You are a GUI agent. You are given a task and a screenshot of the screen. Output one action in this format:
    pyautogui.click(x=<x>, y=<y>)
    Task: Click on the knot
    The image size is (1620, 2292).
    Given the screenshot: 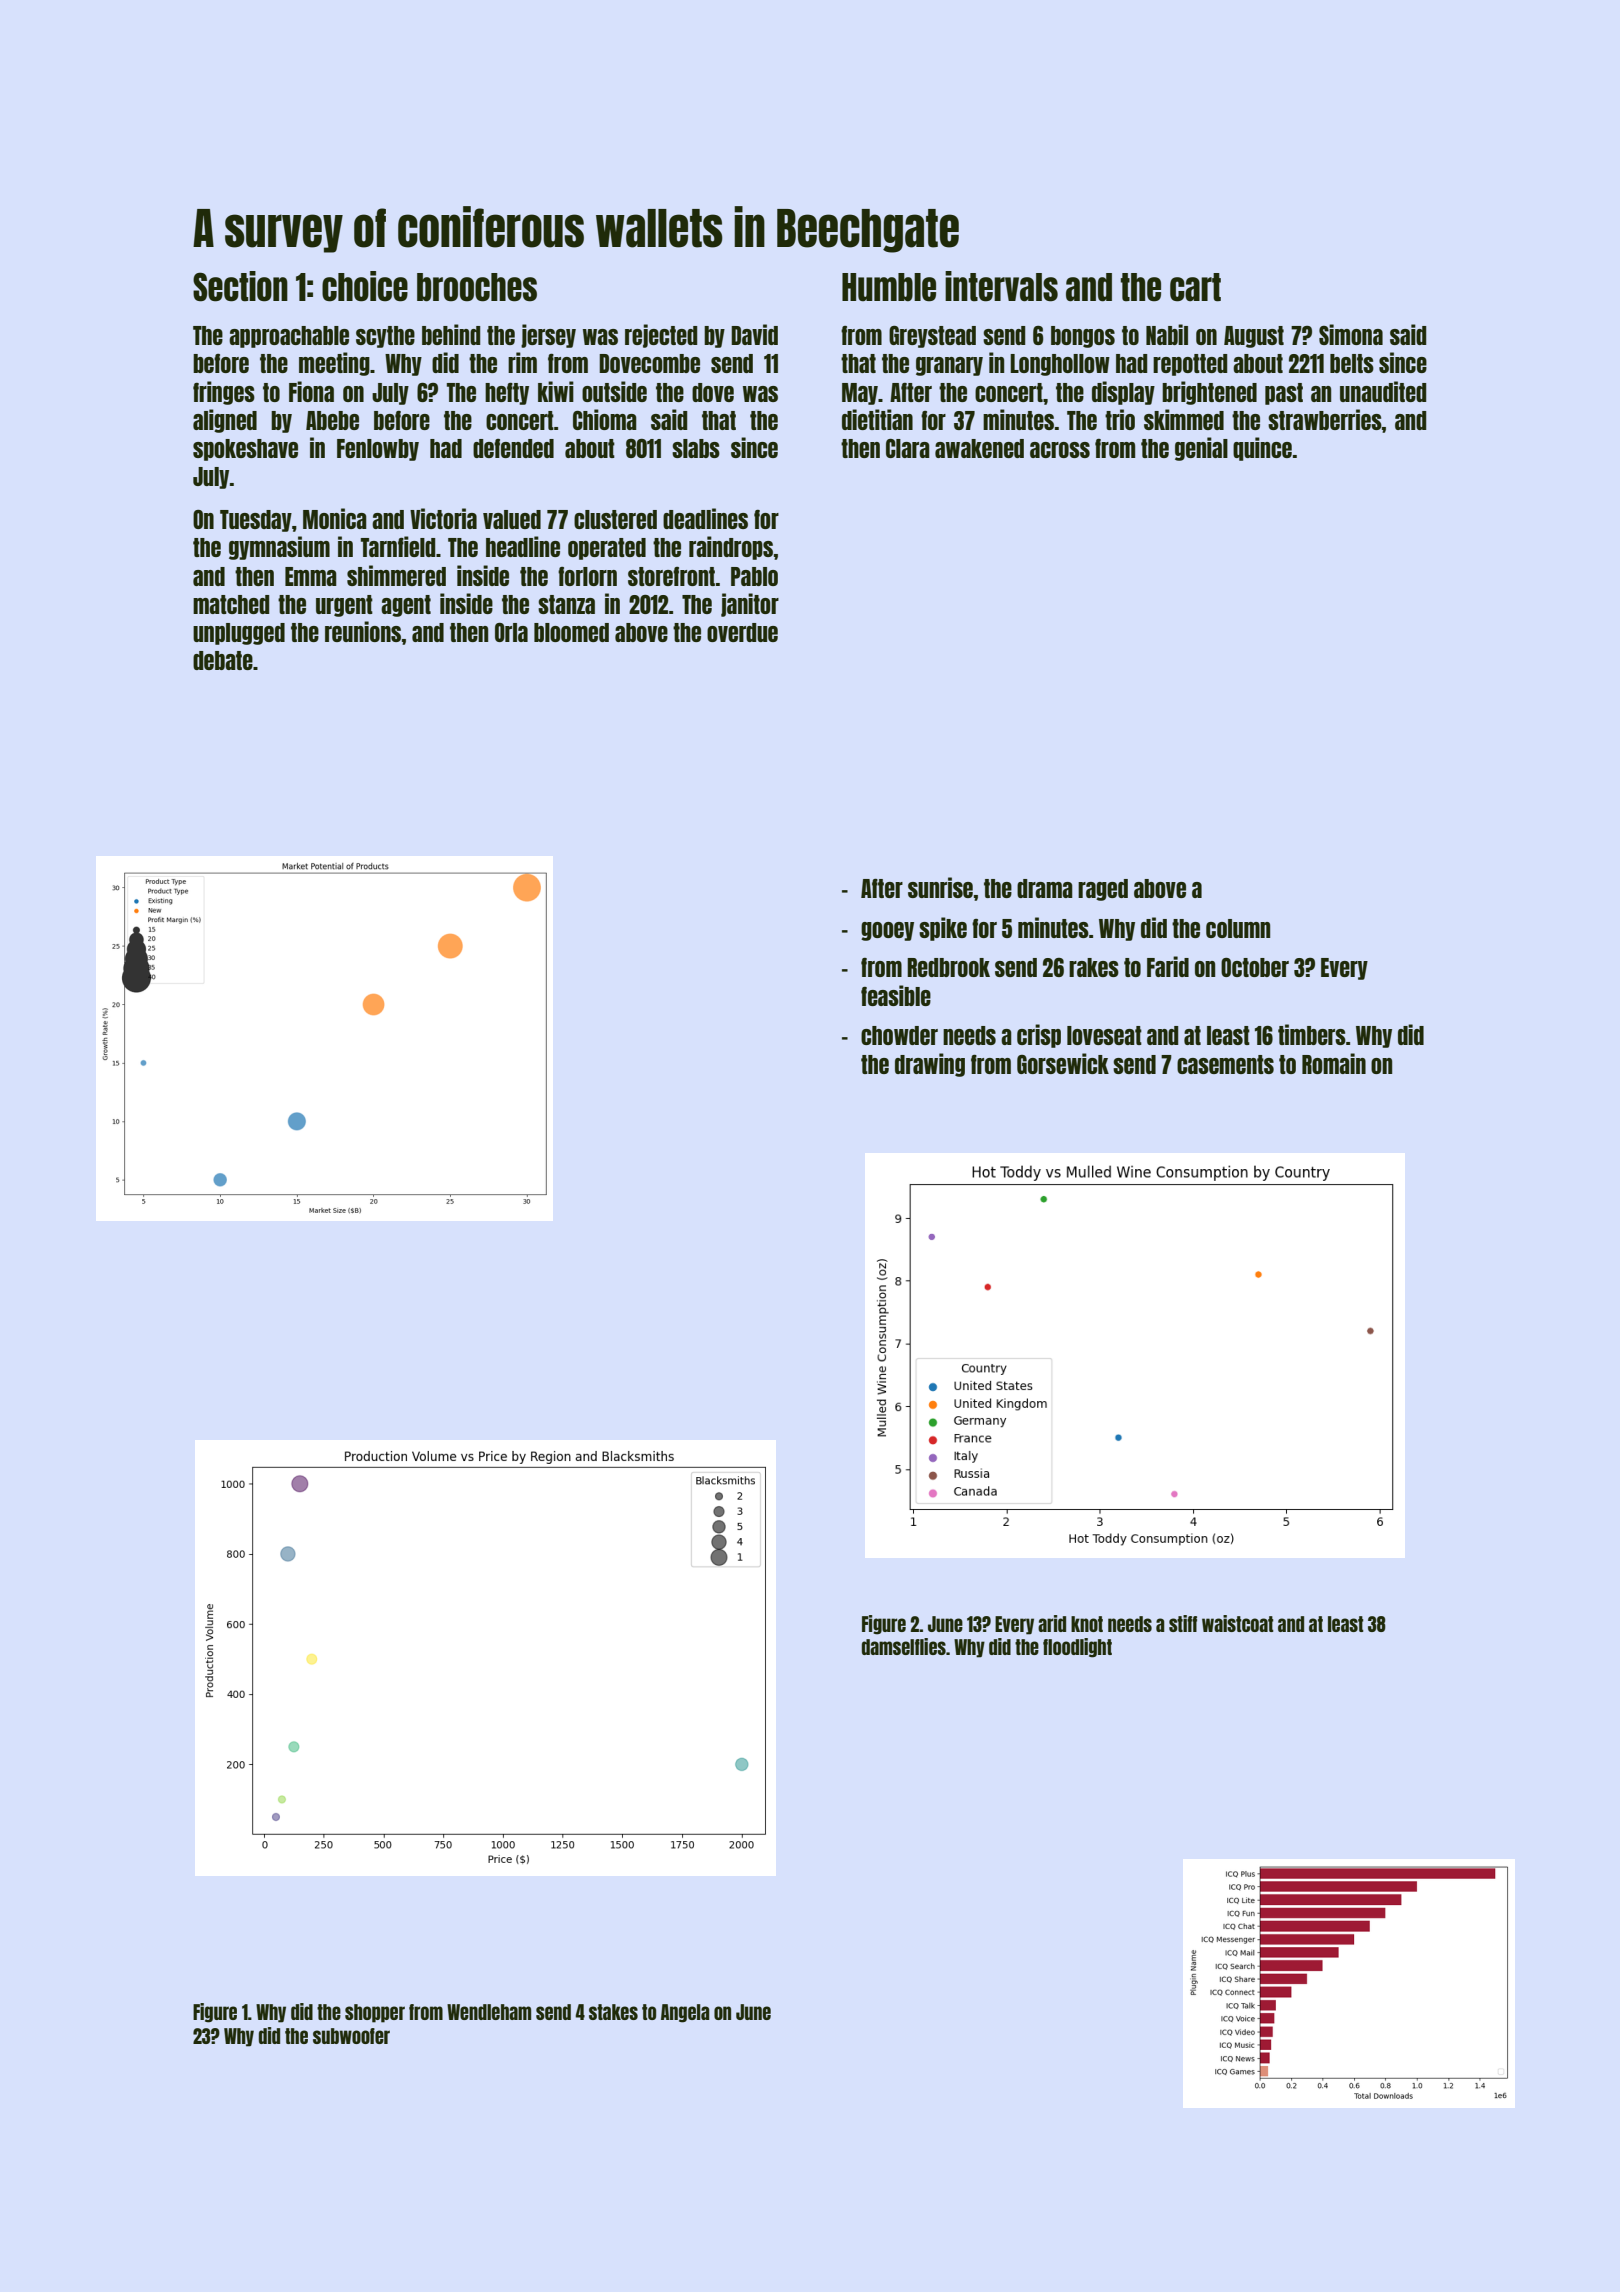 What is the action you would take?
    pyautogui.click(x=1087, y=1624)
